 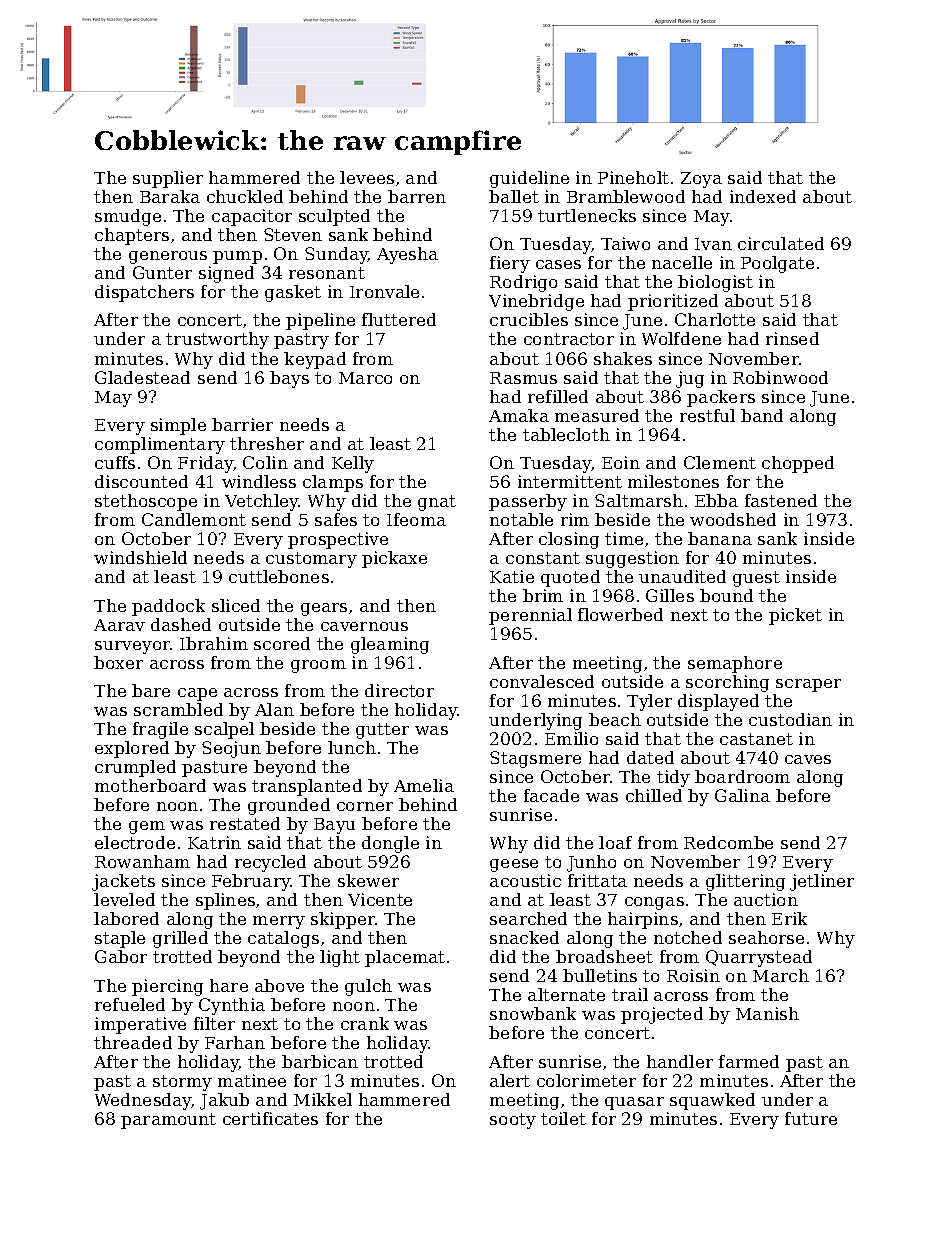 What do you see at coordinates (245, 823) in the screenshot?
I see `restated` at bounding box center [245, 823].
